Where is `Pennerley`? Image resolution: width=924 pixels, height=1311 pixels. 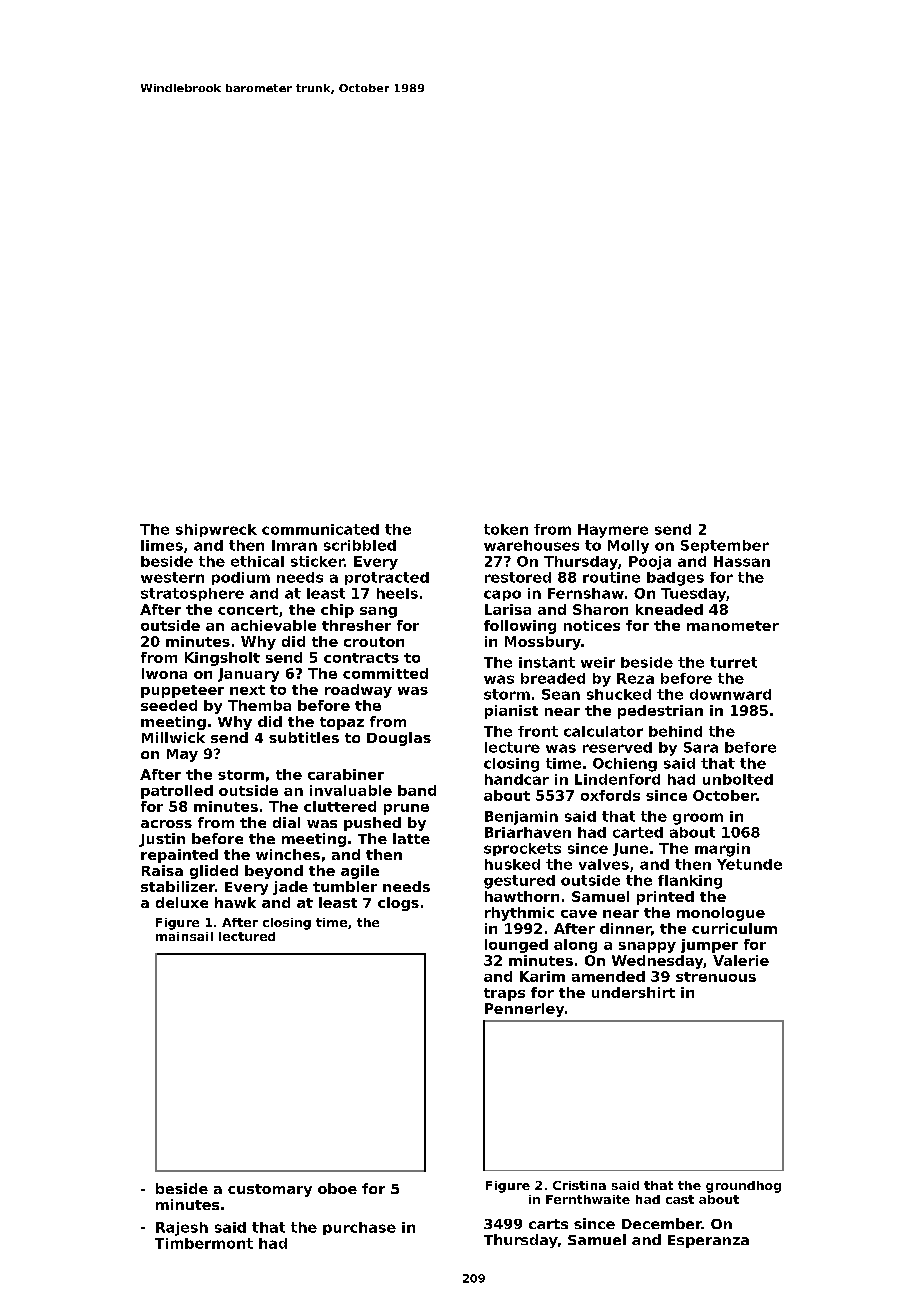 Pennerley is located at coordinates (524, 1010).
